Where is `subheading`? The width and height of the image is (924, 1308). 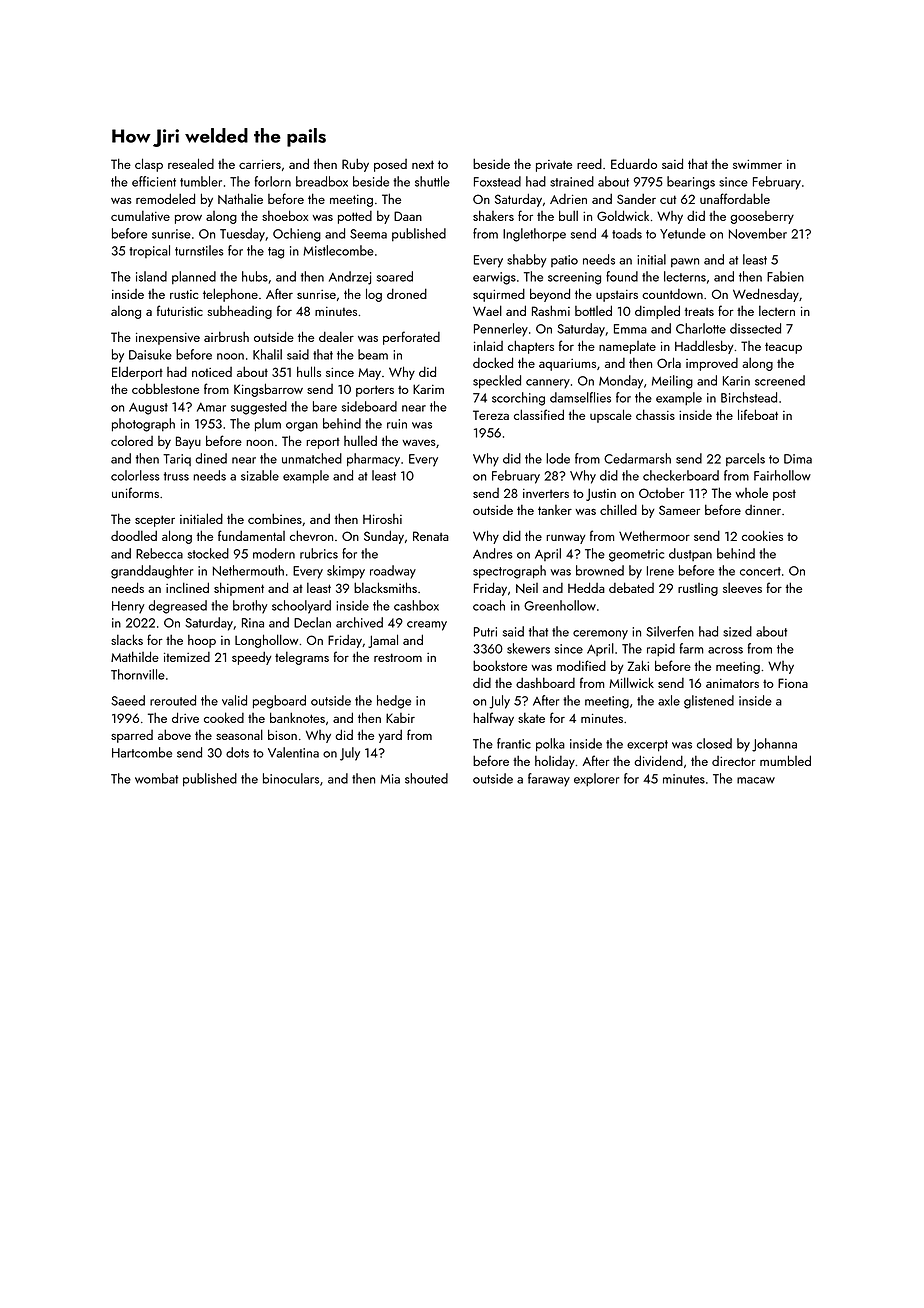 subheading is located at coordinates (240, 312).
